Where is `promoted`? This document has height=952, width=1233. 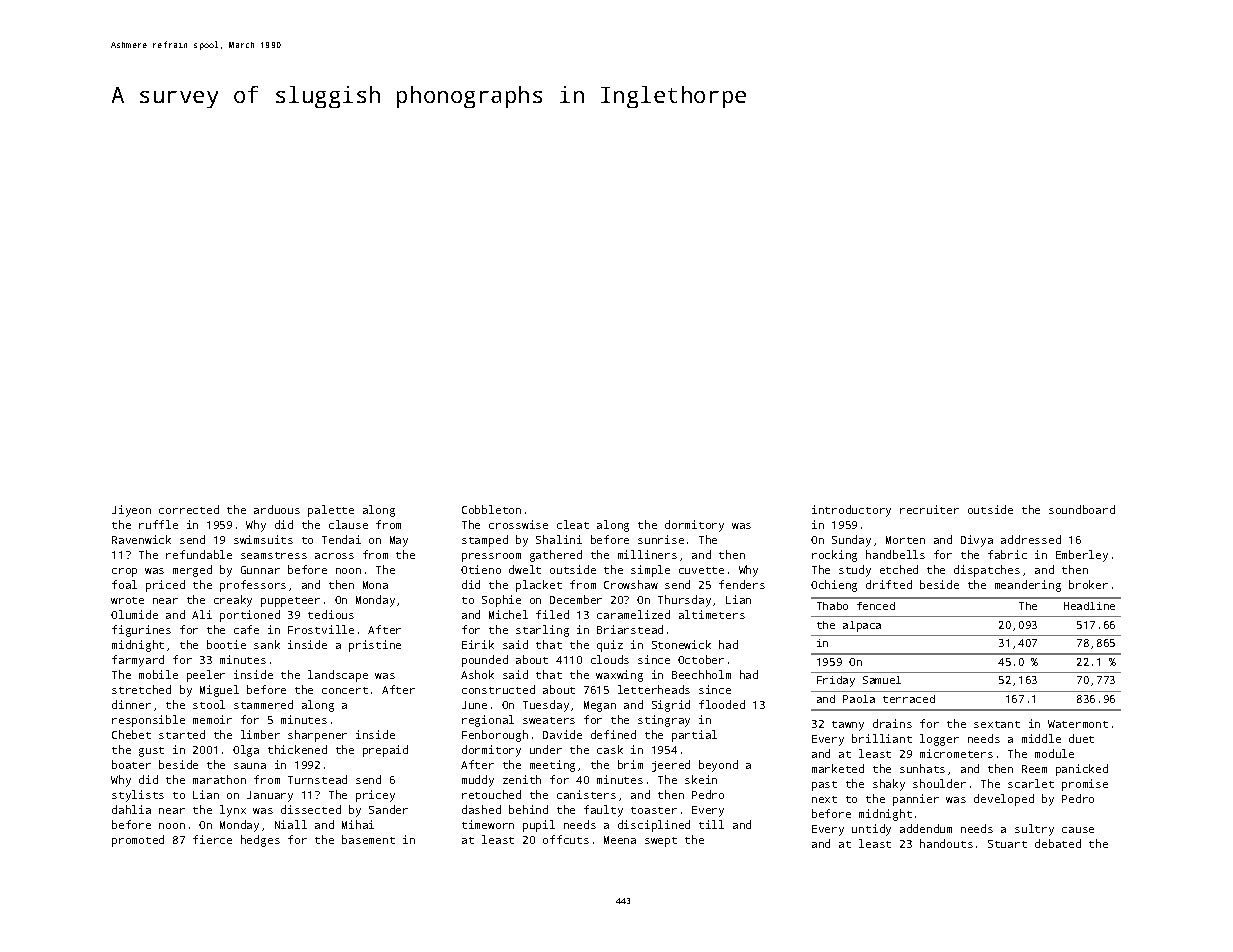
promoted is located at coordinates (138, 841).
